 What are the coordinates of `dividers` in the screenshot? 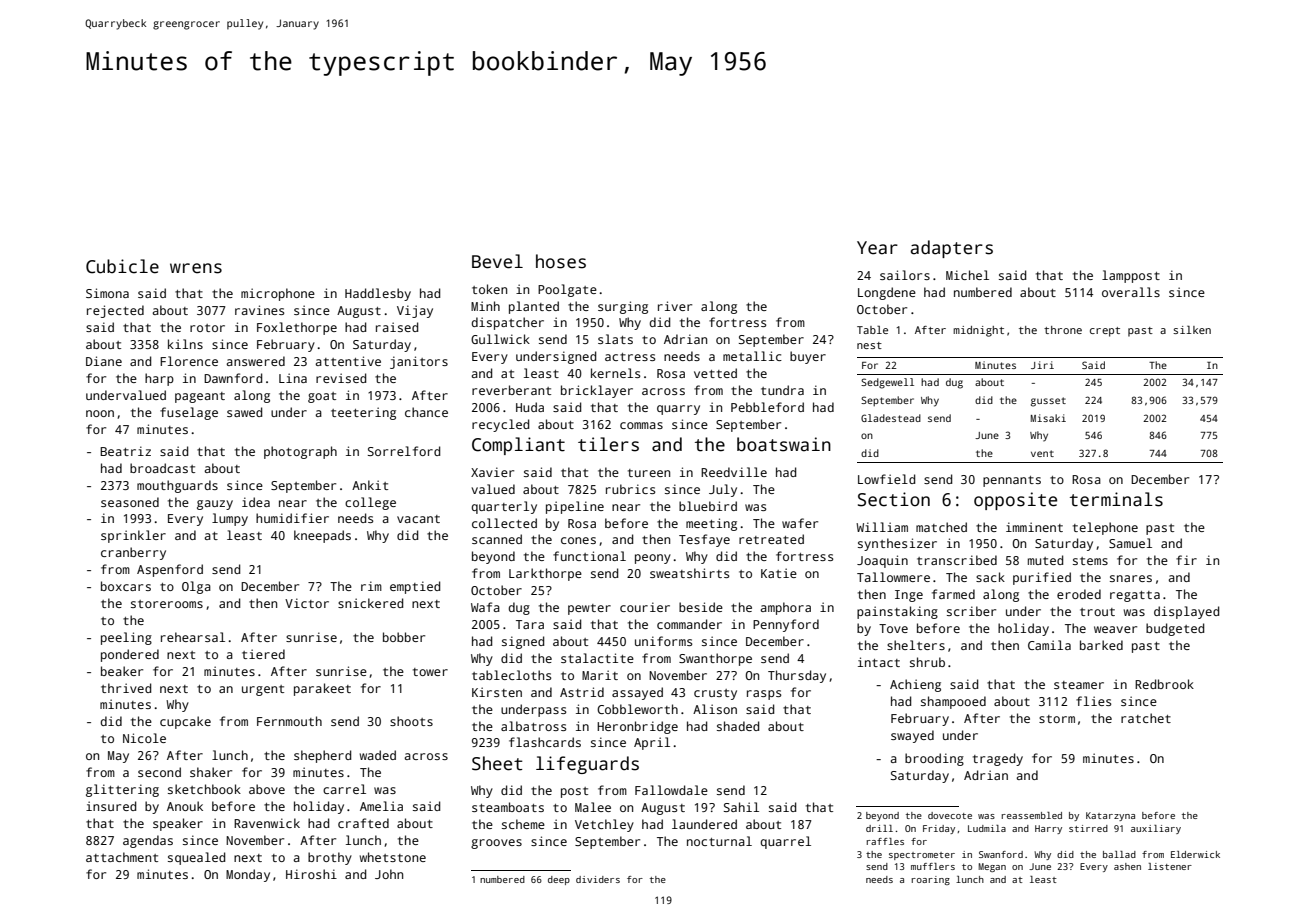 It's located at (598, 879).
